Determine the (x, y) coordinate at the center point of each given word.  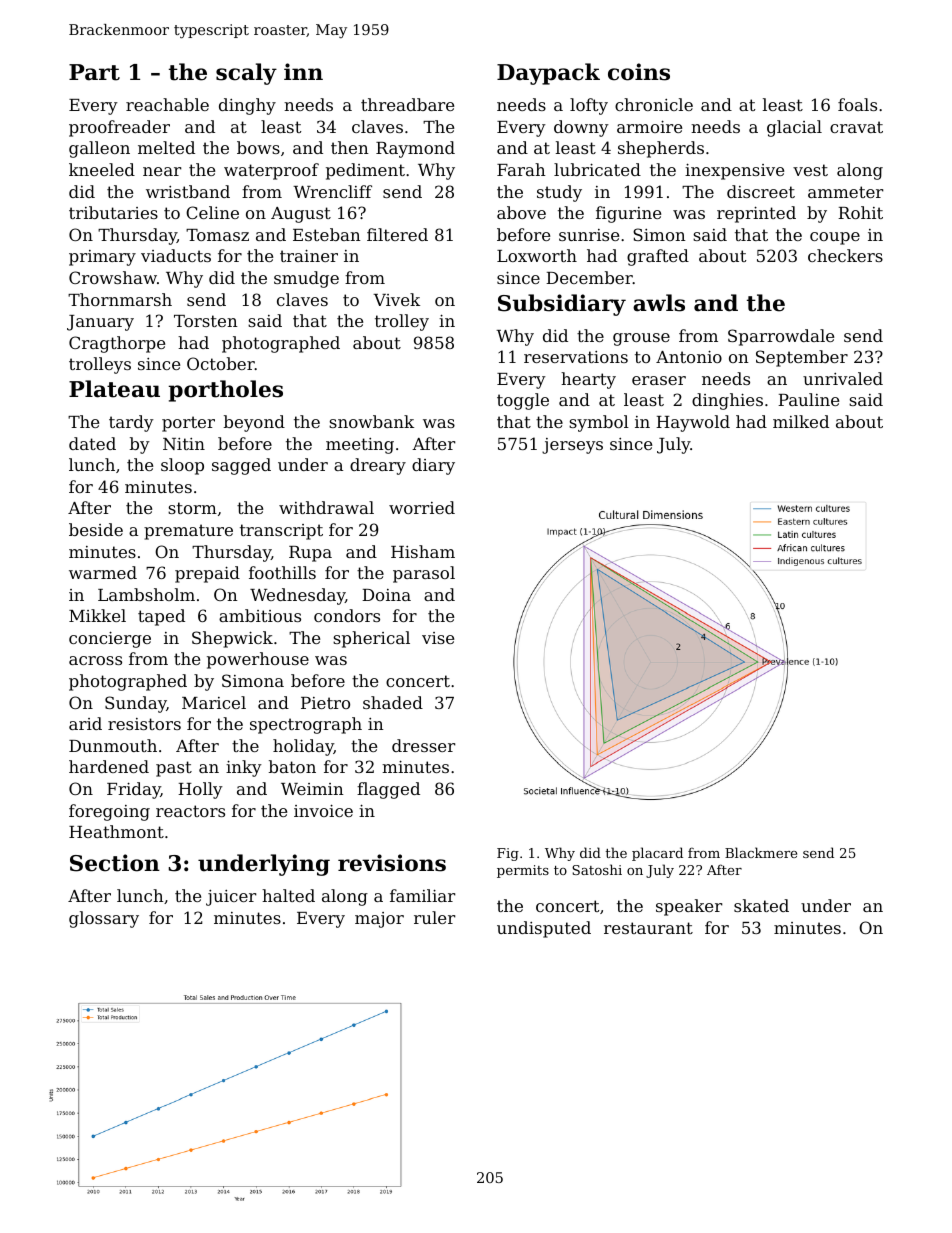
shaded (393, 702)
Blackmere (761, 852)
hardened (109, 766)
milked (801, 421)
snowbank (371, 421)
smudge (306, 279)
